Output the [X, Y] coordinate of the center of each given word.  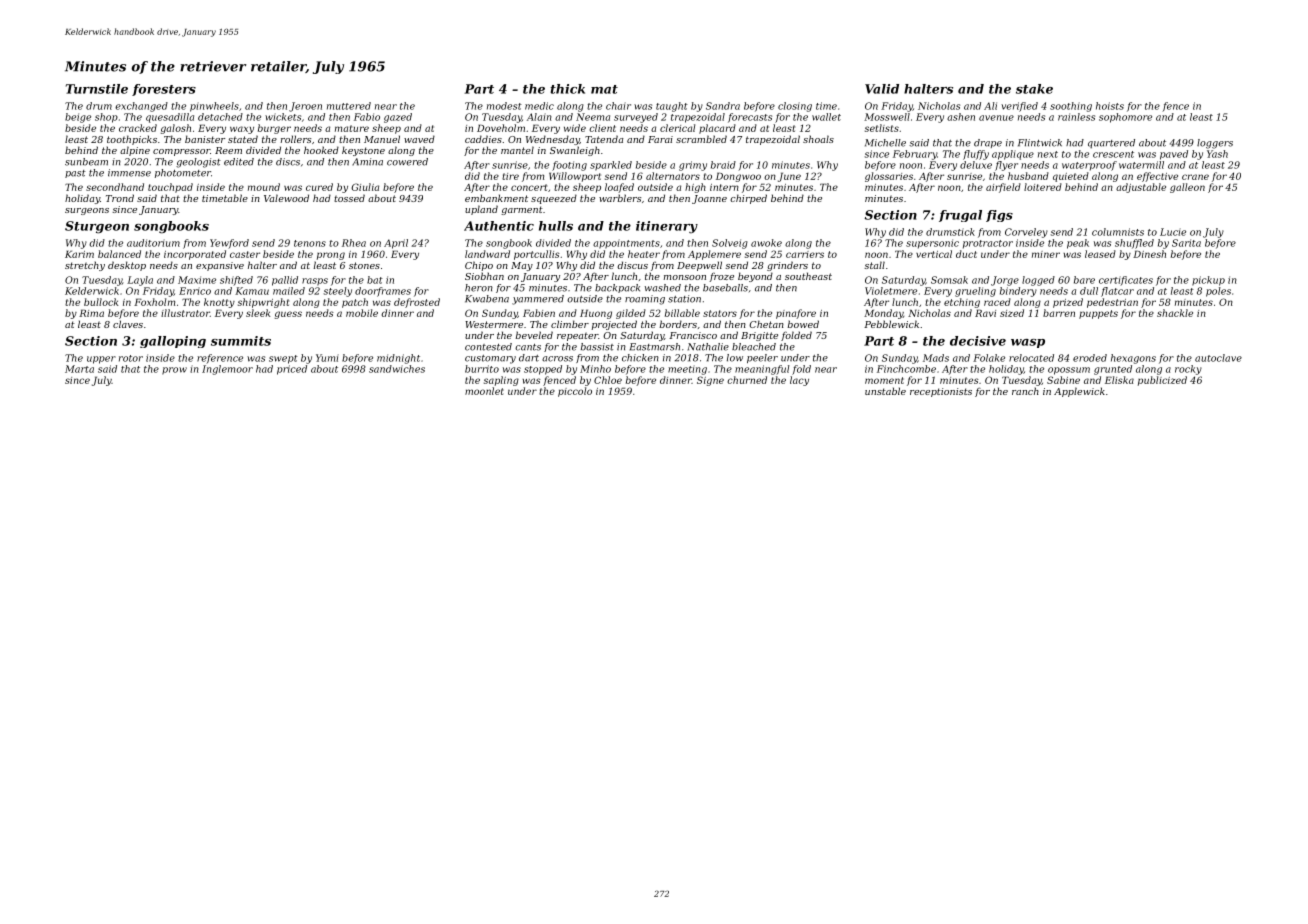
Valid [882, 89]
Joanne [709, 199]
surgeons [87, 211]
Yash [1217, 154]
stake [1034, 89]
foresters [164, 90]
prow [174, 371]
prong [331, 256]
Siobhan [484, 276]
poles [1218, 292]
